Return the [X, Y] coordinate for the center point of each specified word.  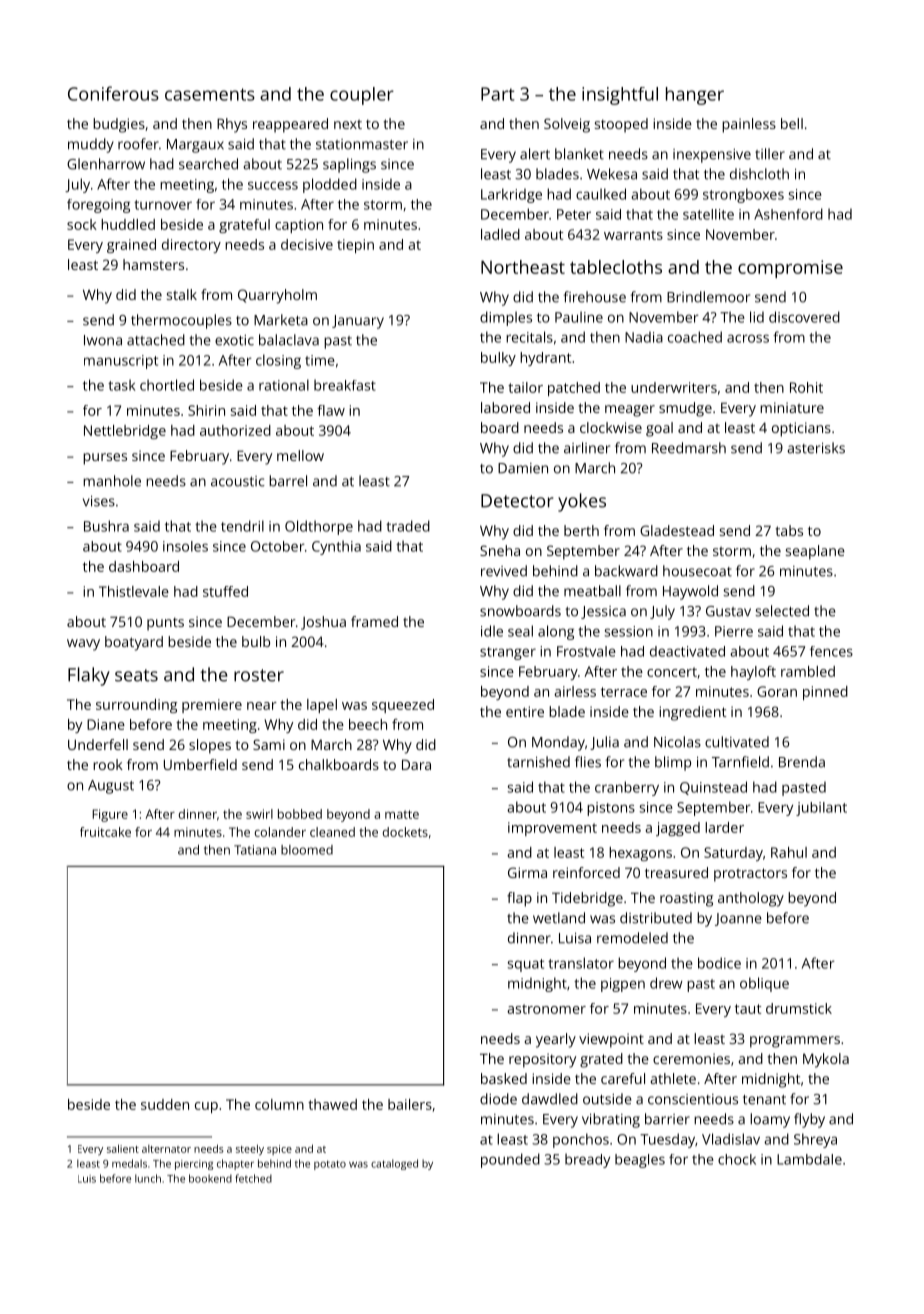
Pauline [579, 317]
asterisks [816, 448]
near [262, 706]
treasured [676, 872]
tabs [789, 530]
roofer [138, 144]
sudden [165, 1104]
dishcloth [759, 174]
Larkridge [511, 195]
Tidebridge [587, 899]
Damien [523, 468]
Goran [777, 691]
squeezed [403, 706]
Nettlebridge [125, 432]
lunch [148, 1178]
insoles [185, 546]
